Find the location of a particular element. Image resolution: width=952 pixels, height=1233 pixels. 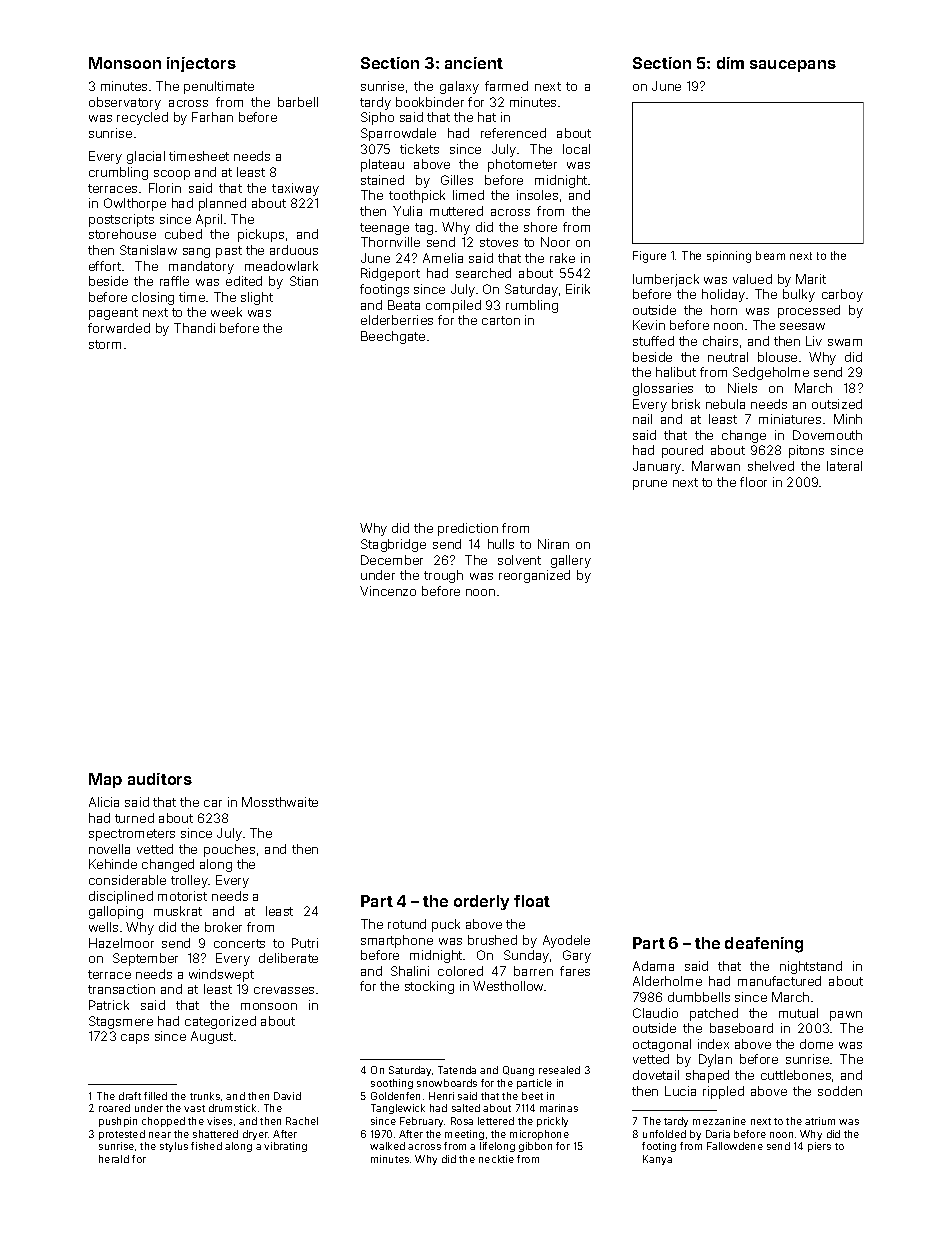

deafening is located at coordinates (764, 945).
